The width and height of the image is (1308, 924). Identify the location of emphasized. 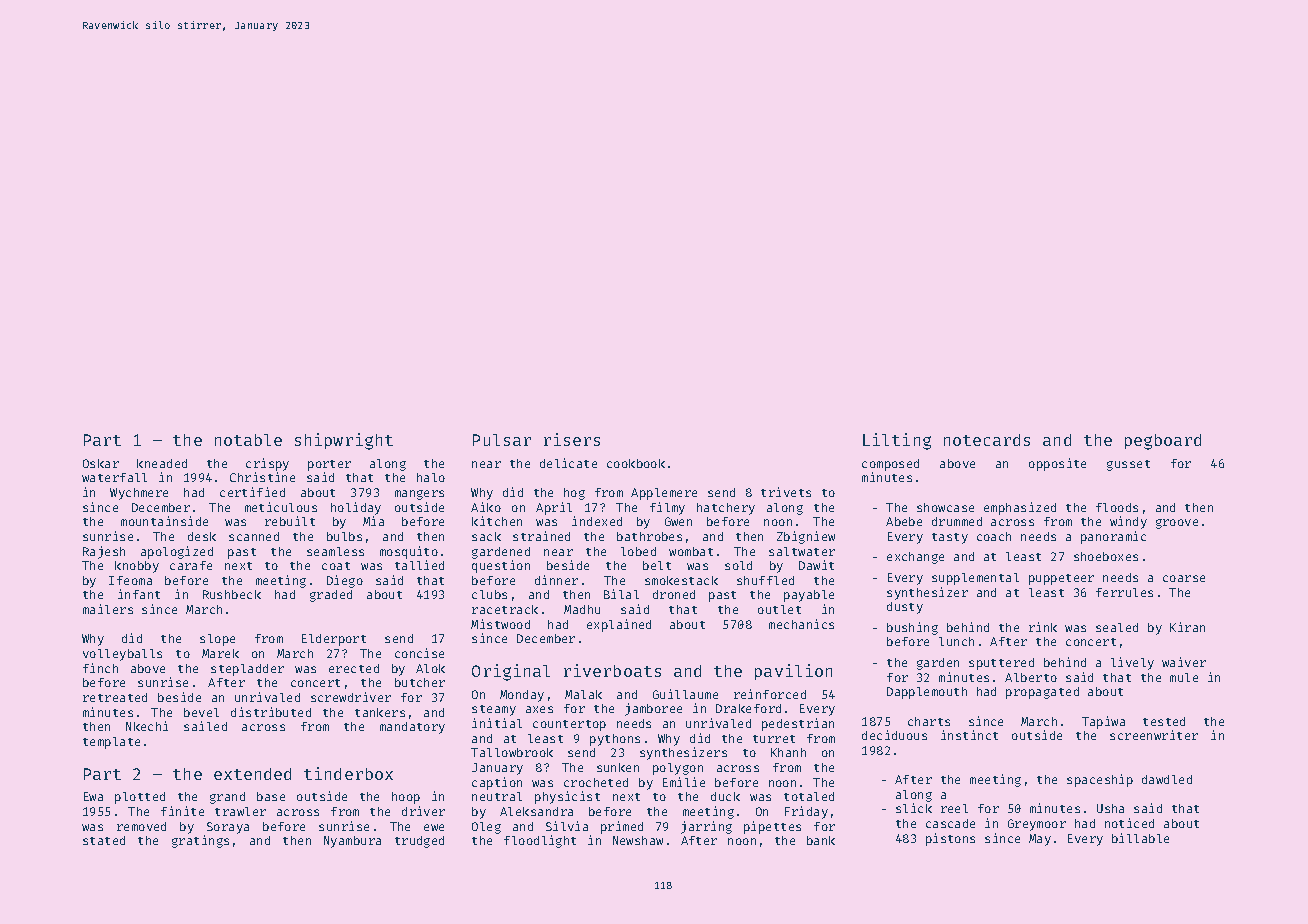
(1020, 508).
